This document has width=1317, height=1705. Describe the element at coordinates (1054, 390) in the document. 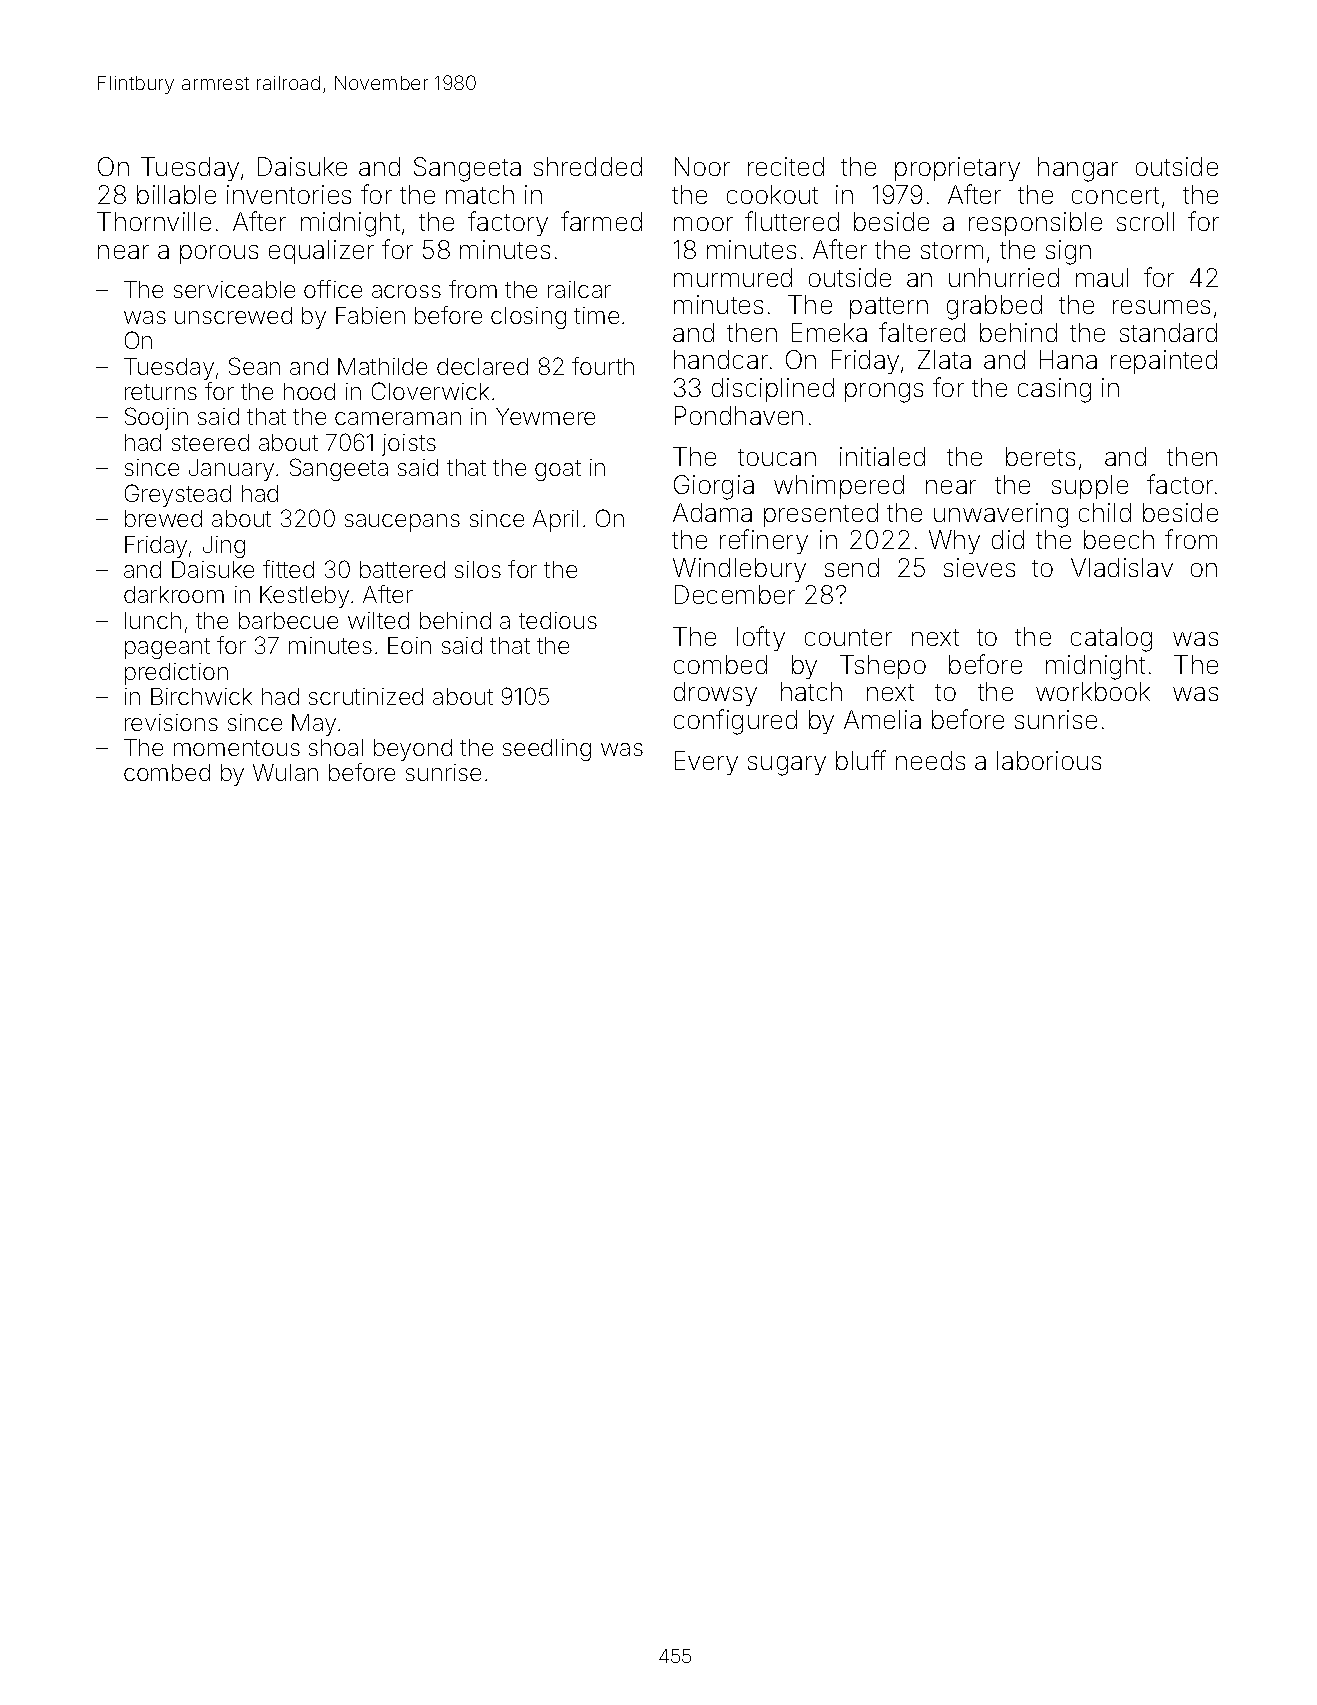

I see `casing` at that location.
